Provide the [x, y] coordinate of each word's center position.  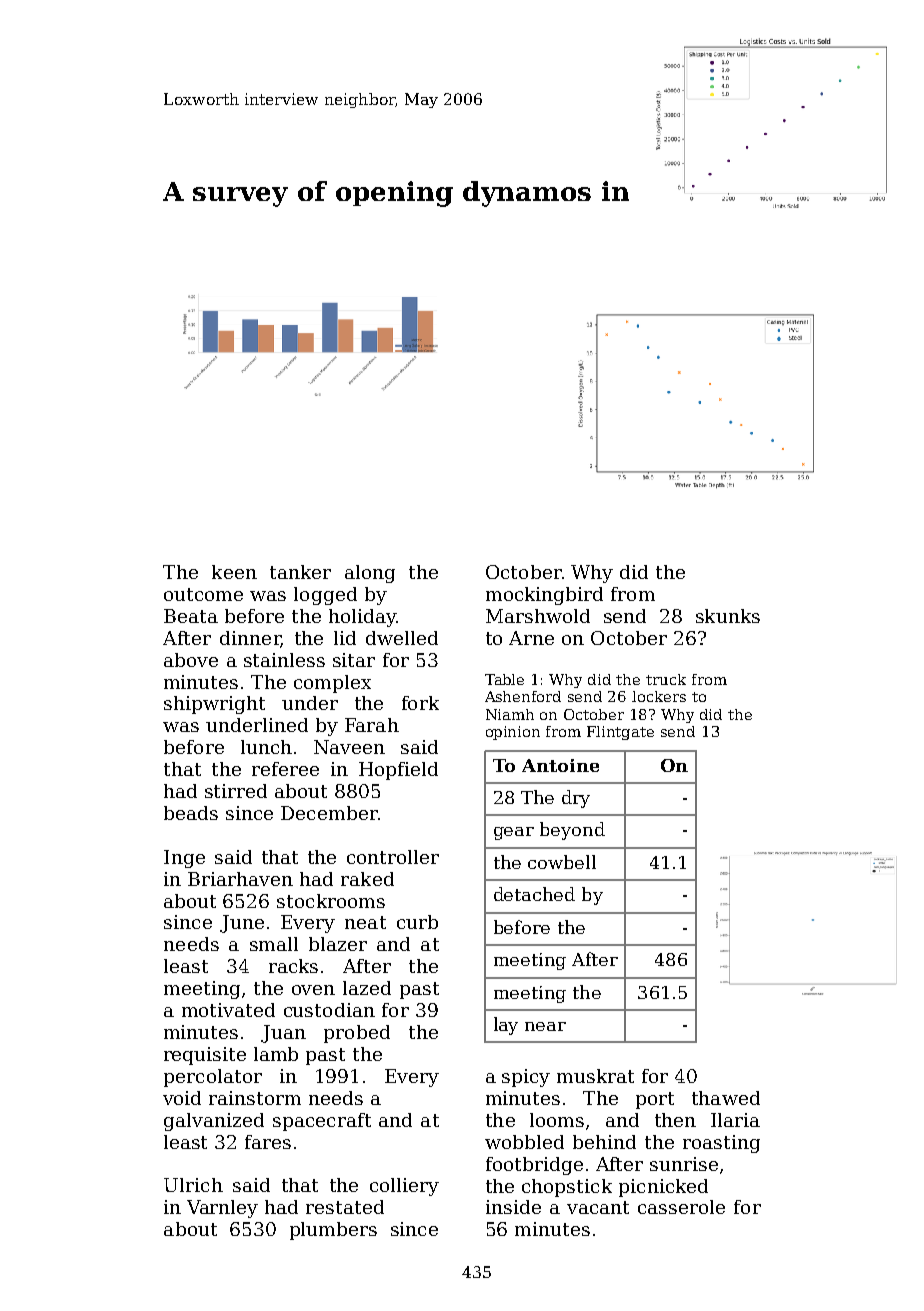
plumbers [333, 1231]
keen [234, 572]
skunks [728, 616]
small [274, 944]
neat [365, 922]
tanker [300, 572]
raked [367, 879]
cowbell [562, 862]
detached [534, 894]
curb [417, 922]
